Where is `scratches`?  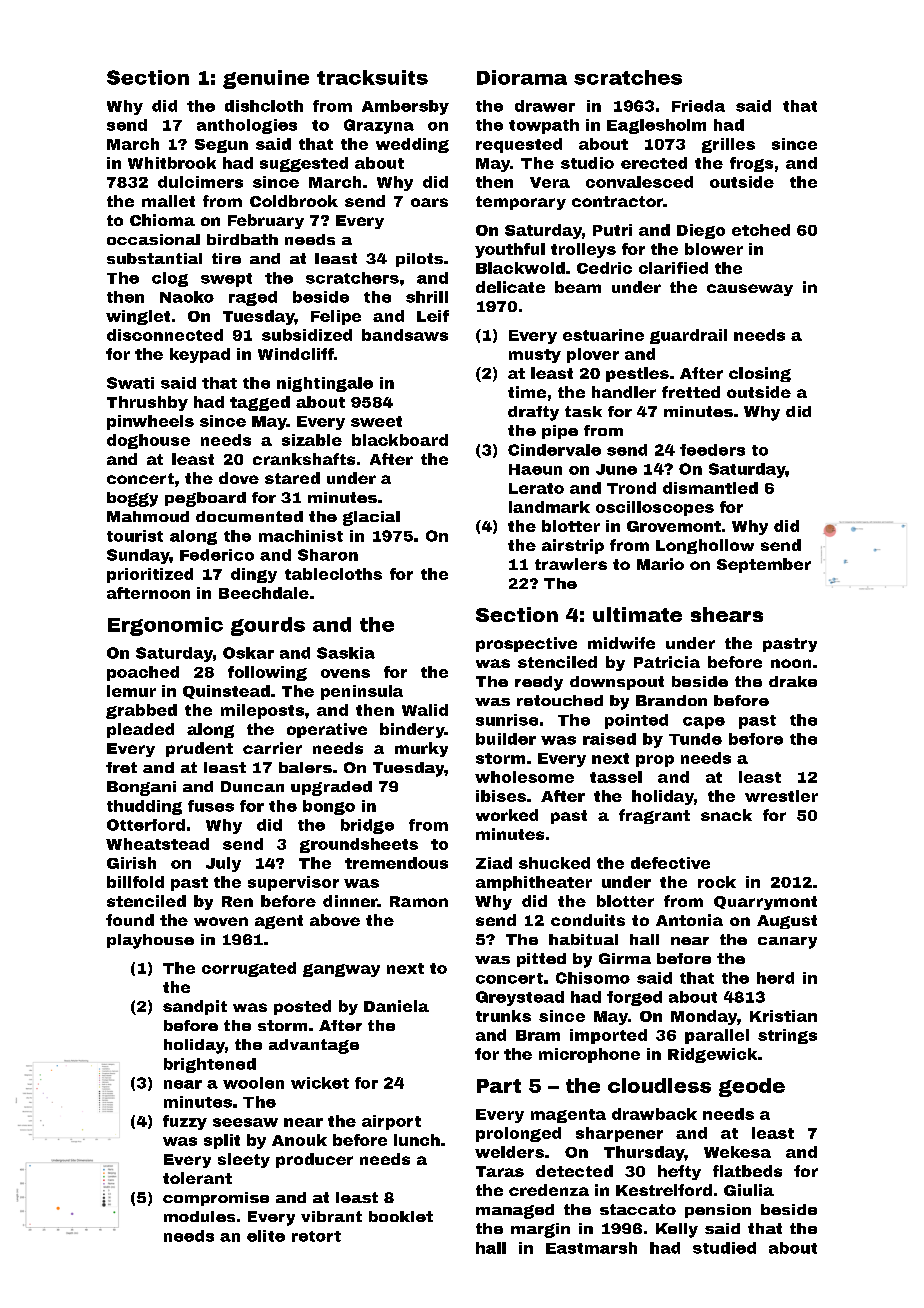 scratches is located at coordinates (628, 77).
